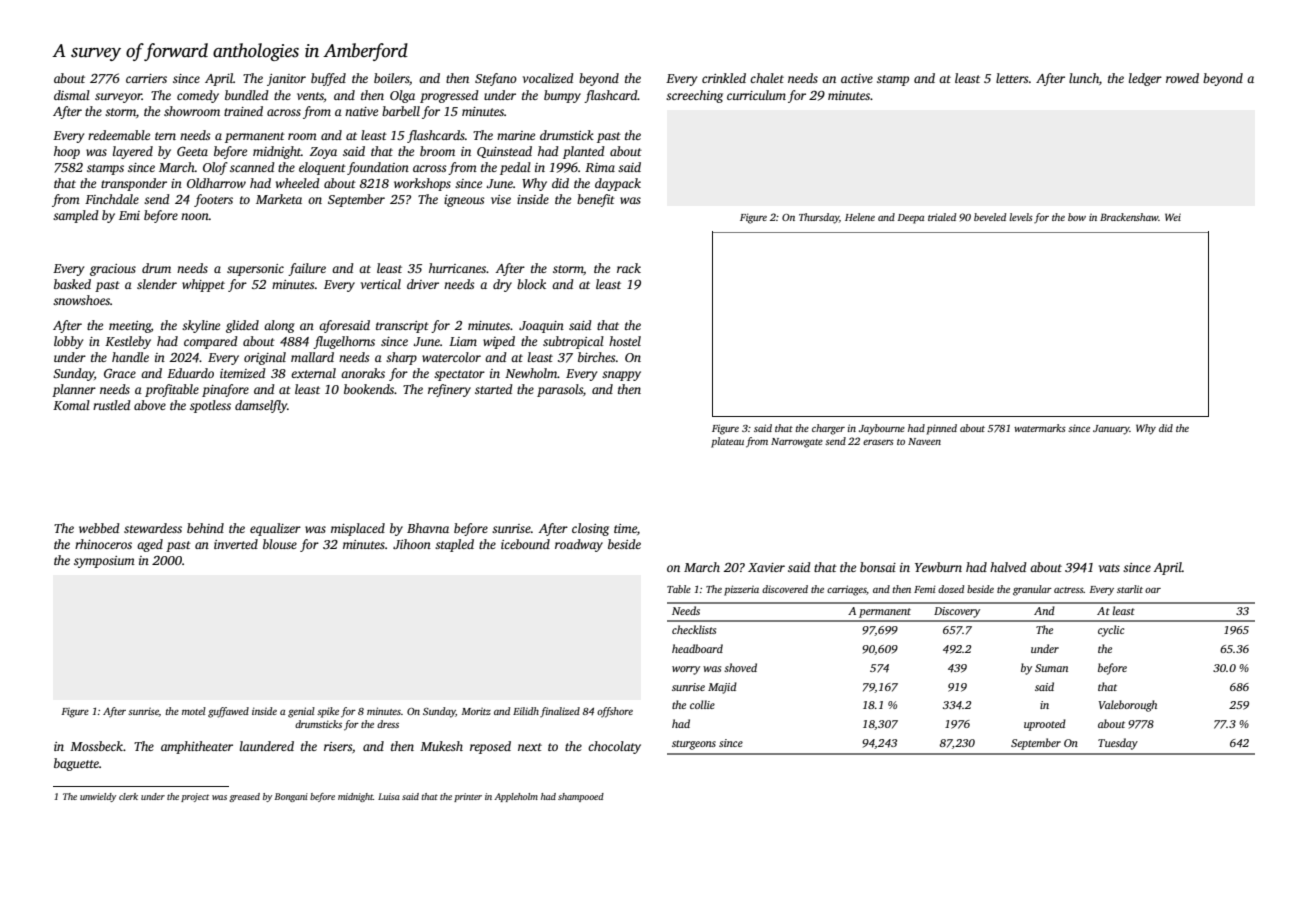 This page has height=924, width=1308. I want to click on block, so click(531, 284).
